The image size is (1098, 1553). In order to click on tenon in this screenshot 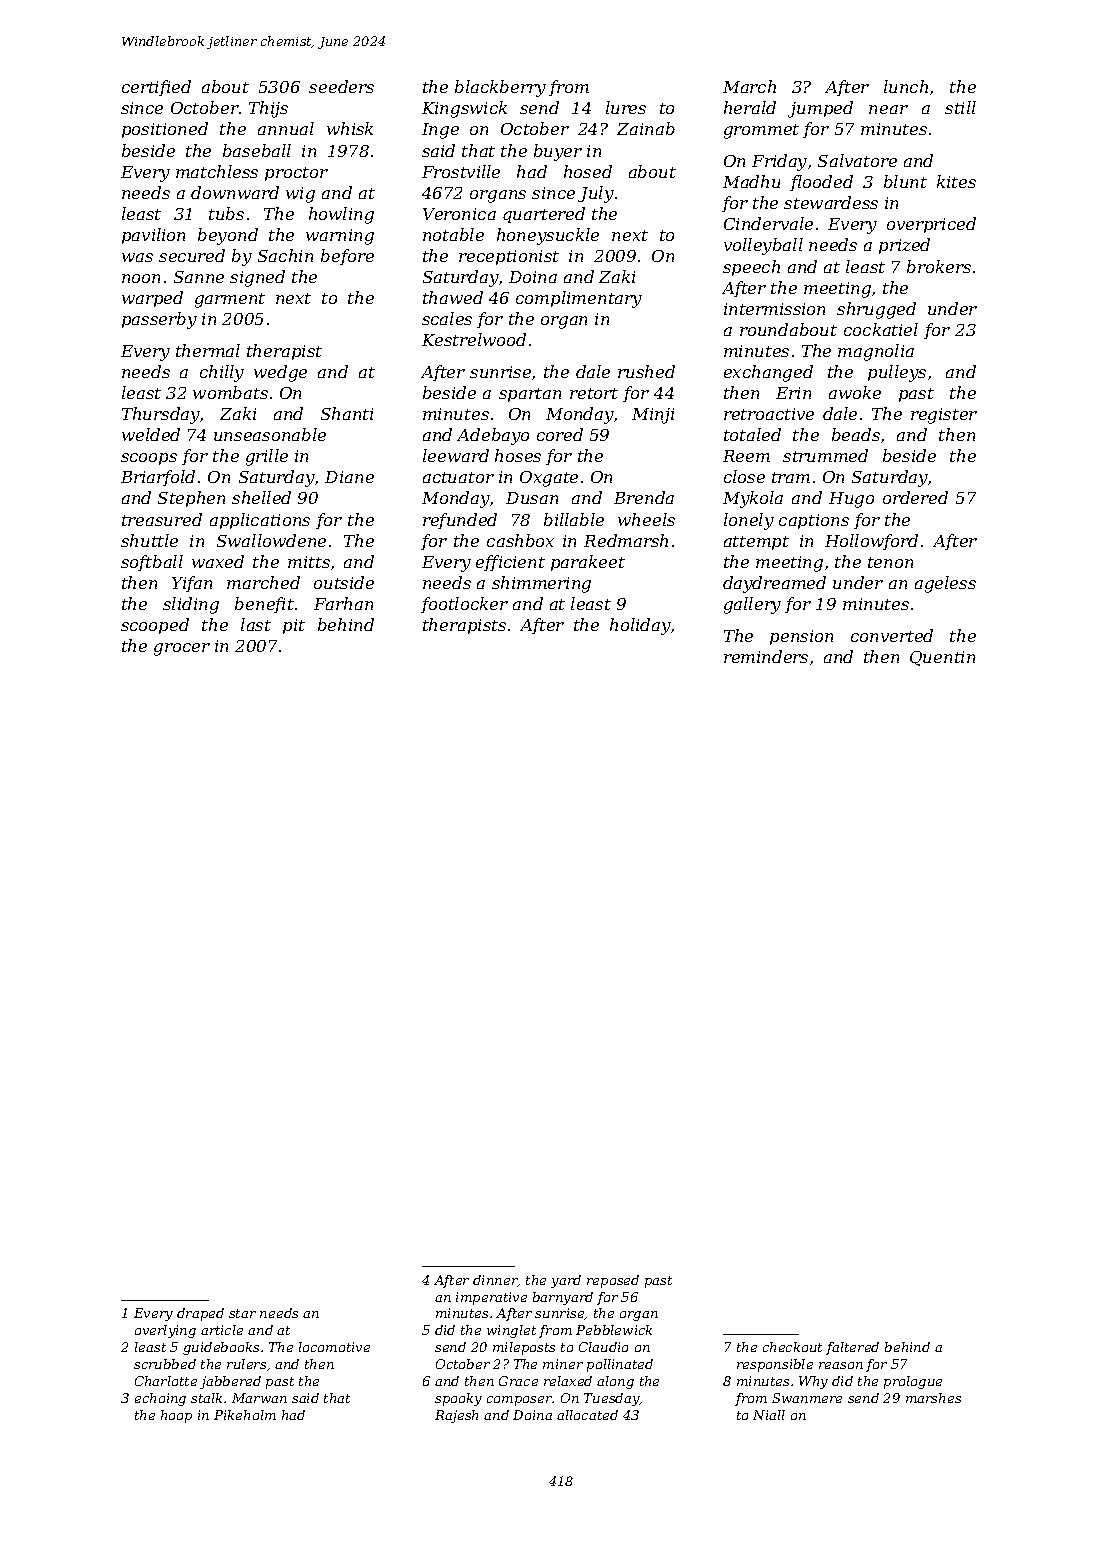, I will do `click(890, 562)`.
